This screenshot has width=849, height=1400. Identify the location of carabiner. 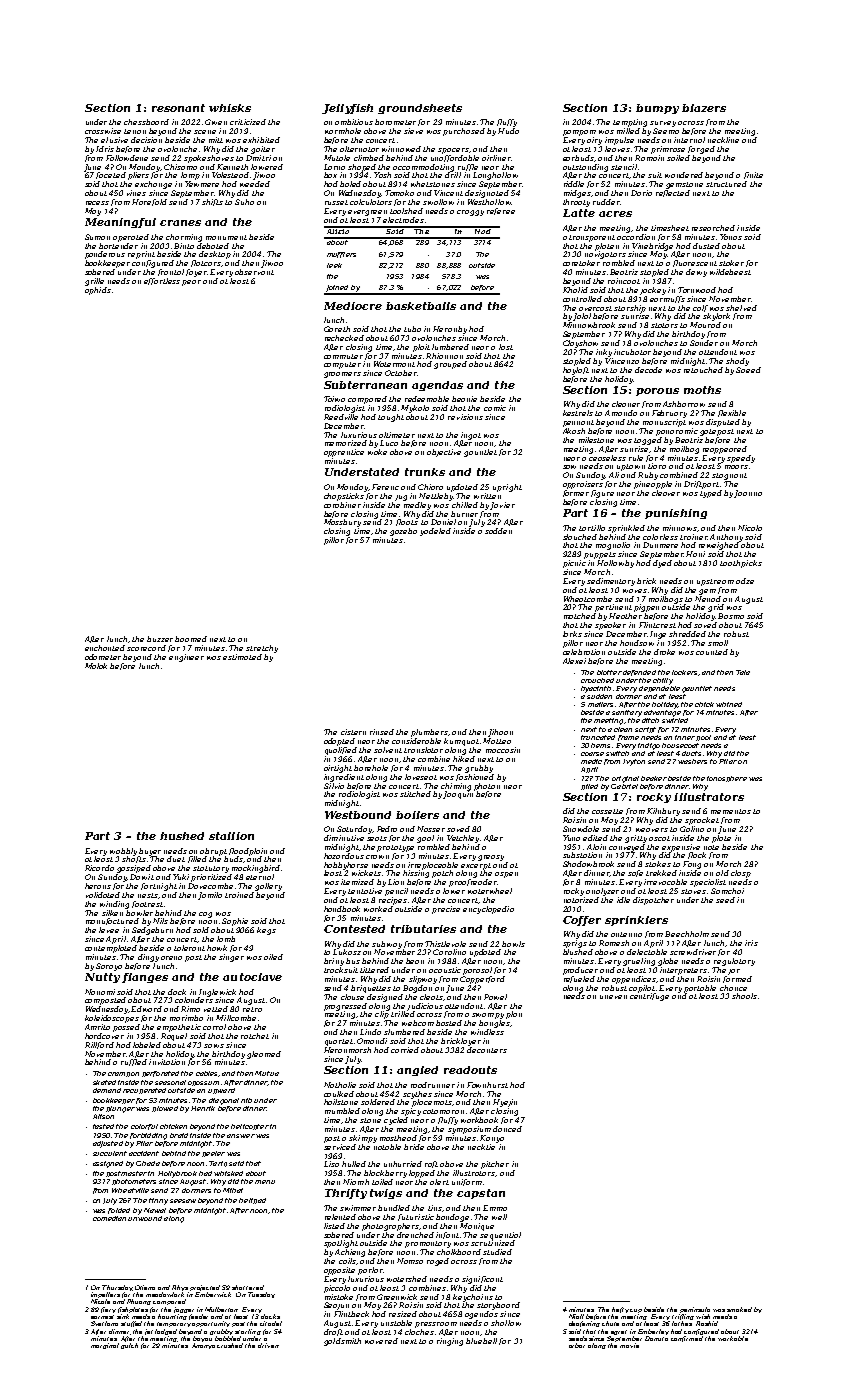
(342, 505).
